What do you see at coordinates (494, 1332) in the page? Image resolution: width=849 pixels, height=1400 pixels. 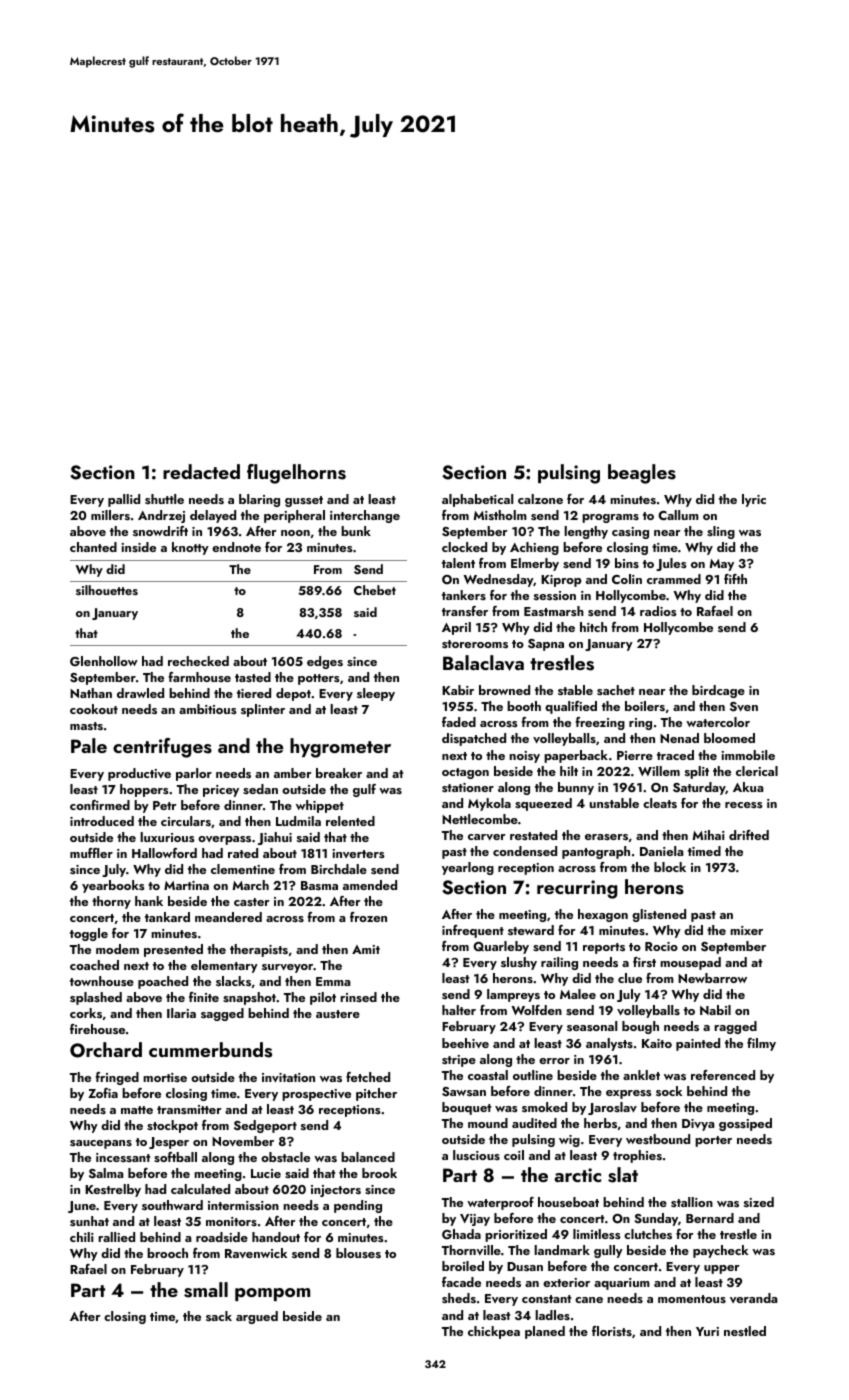 I see `chickpea` at bounding box center [494, 1332].
